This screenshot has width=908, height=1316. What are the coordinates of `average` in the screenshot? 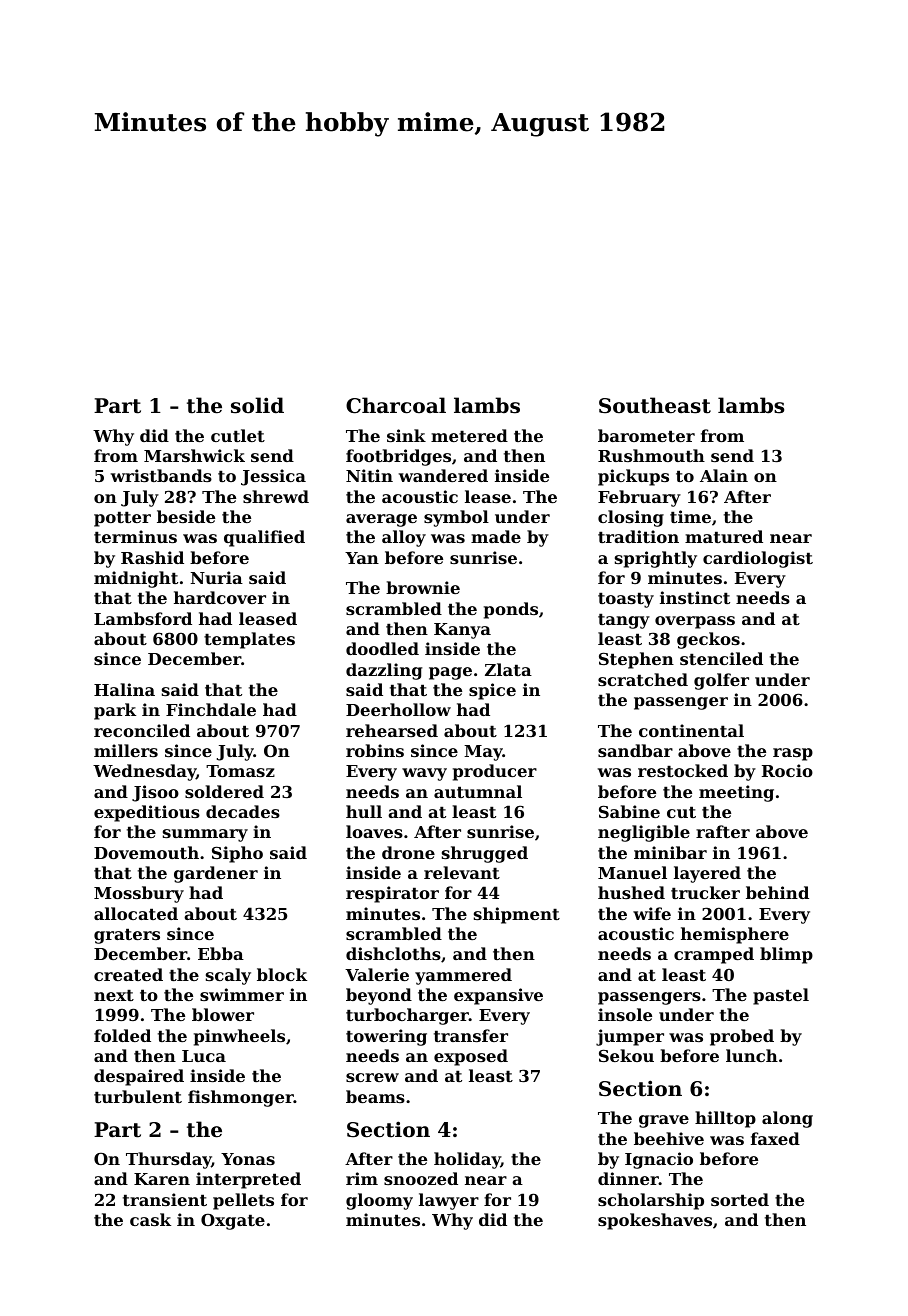 It's located at (381, 520).
